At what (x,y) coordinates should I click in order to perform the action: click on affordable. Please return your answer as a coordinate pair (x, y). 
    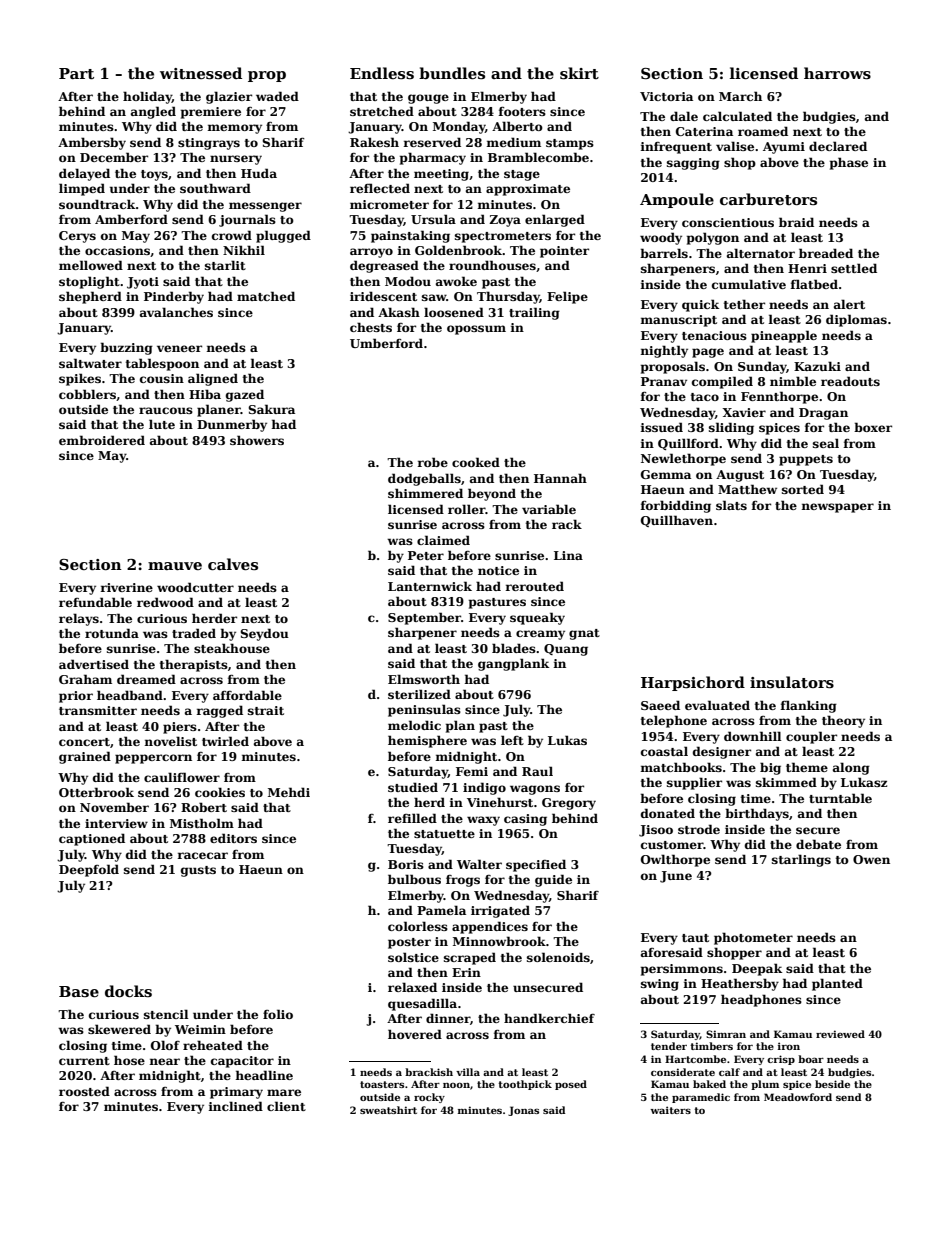
    Looking at the image, I should click on (247, 695).
